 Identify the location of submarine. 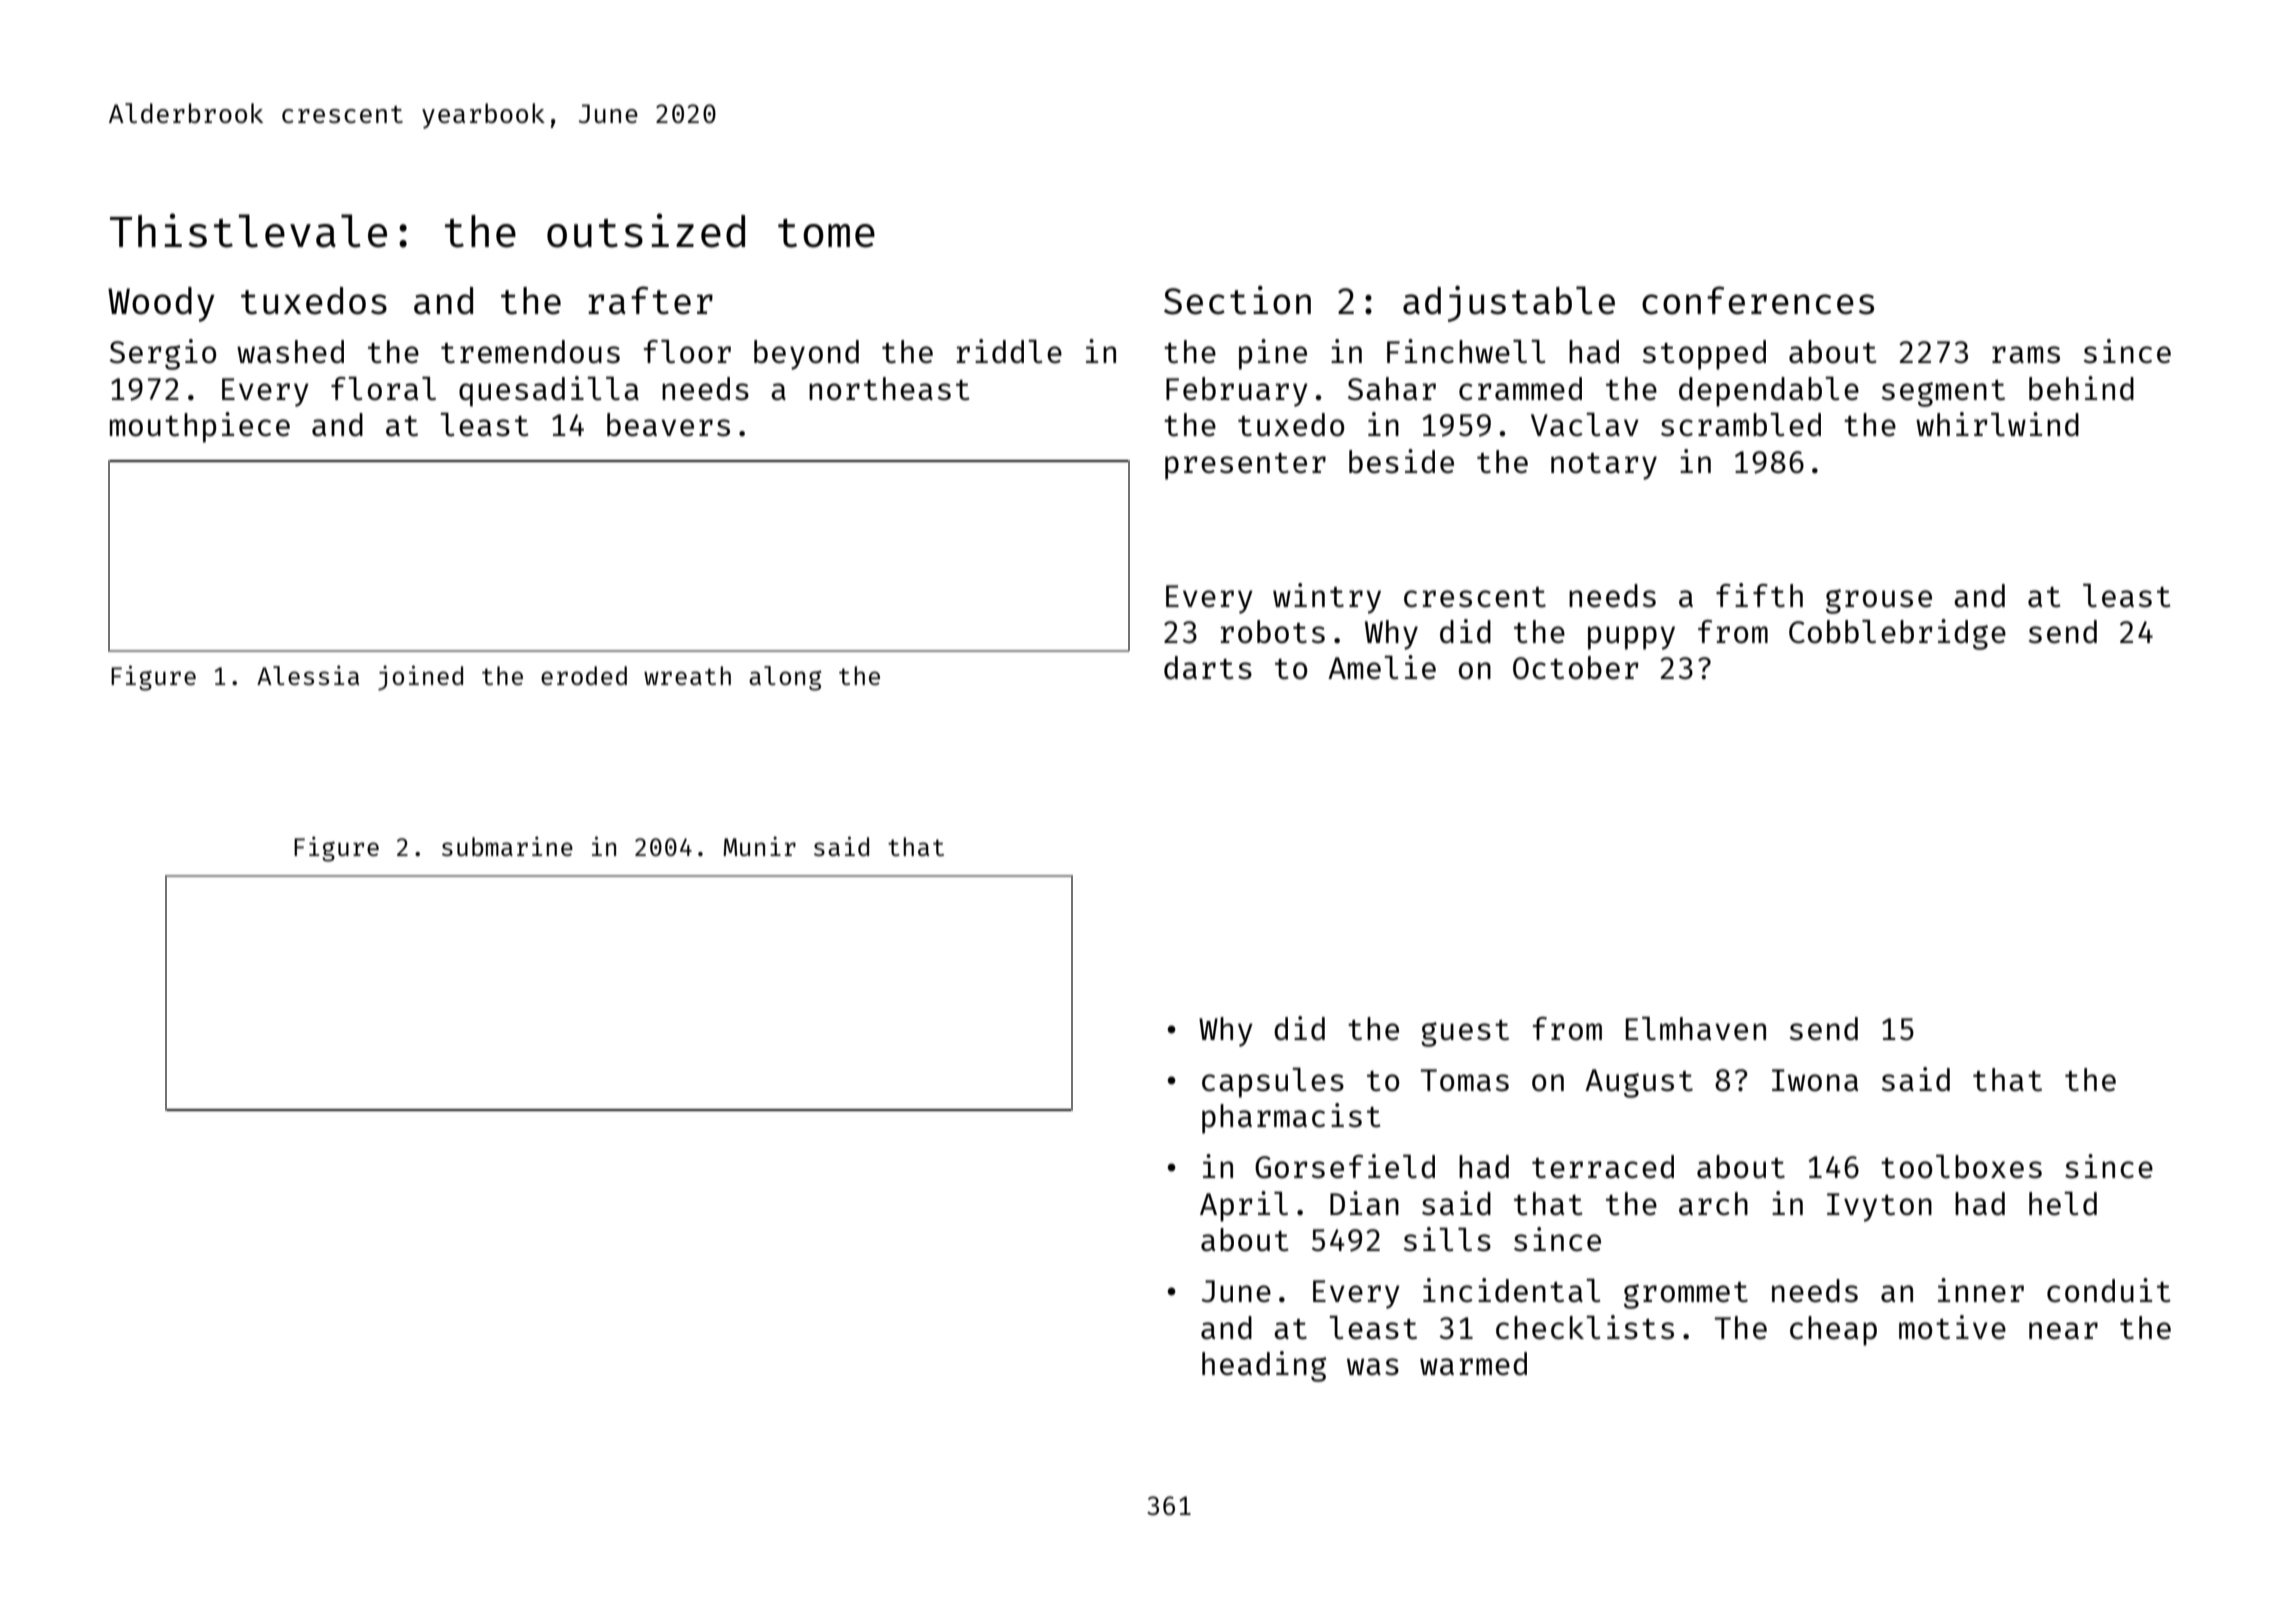
(507, 846).
